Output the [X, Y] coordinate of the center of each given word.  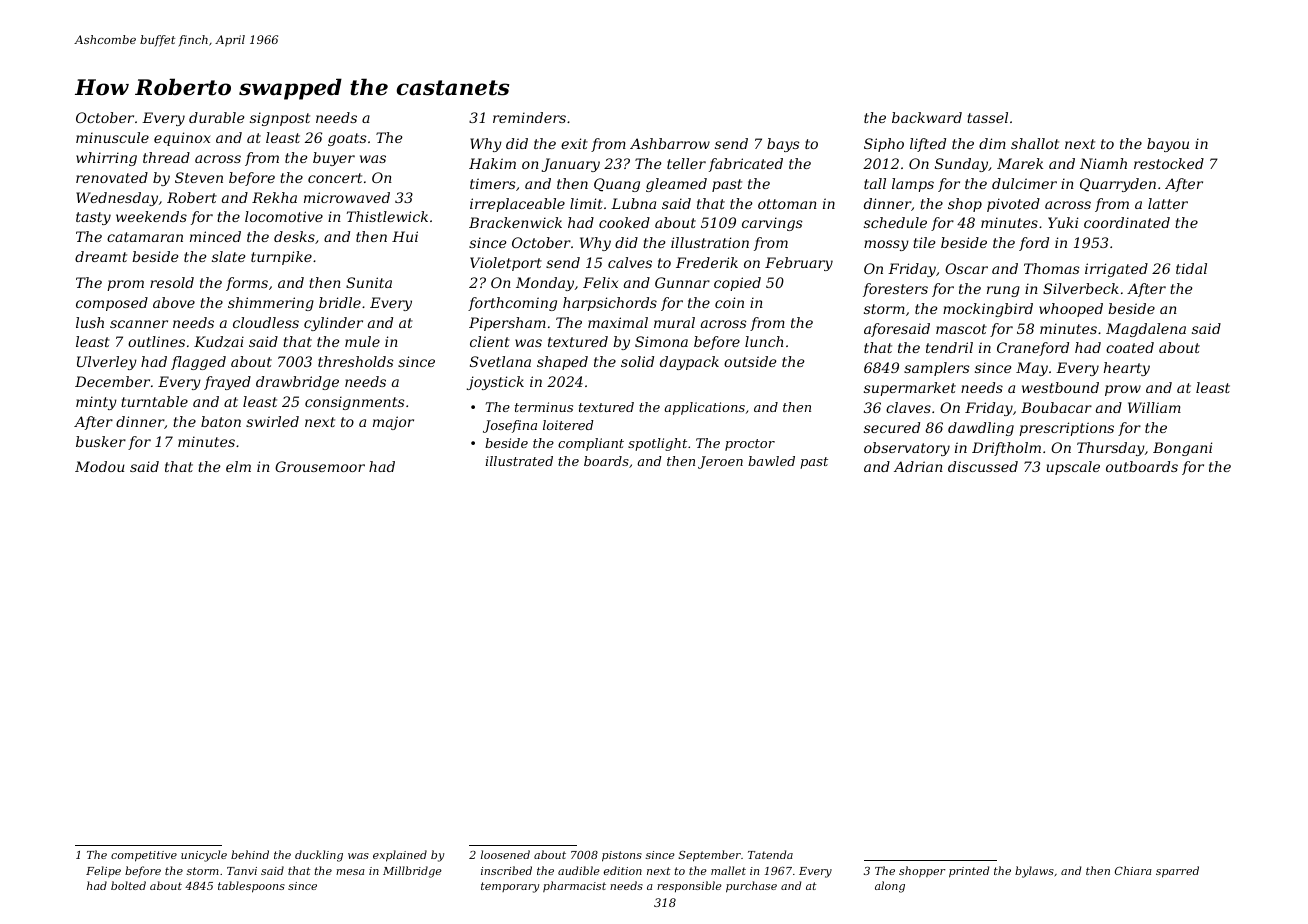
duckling [319, 856]
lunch [764, 341]
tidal [1191, 268]
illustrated [519, 461]
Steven [199, 177]
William [1154, 407]
